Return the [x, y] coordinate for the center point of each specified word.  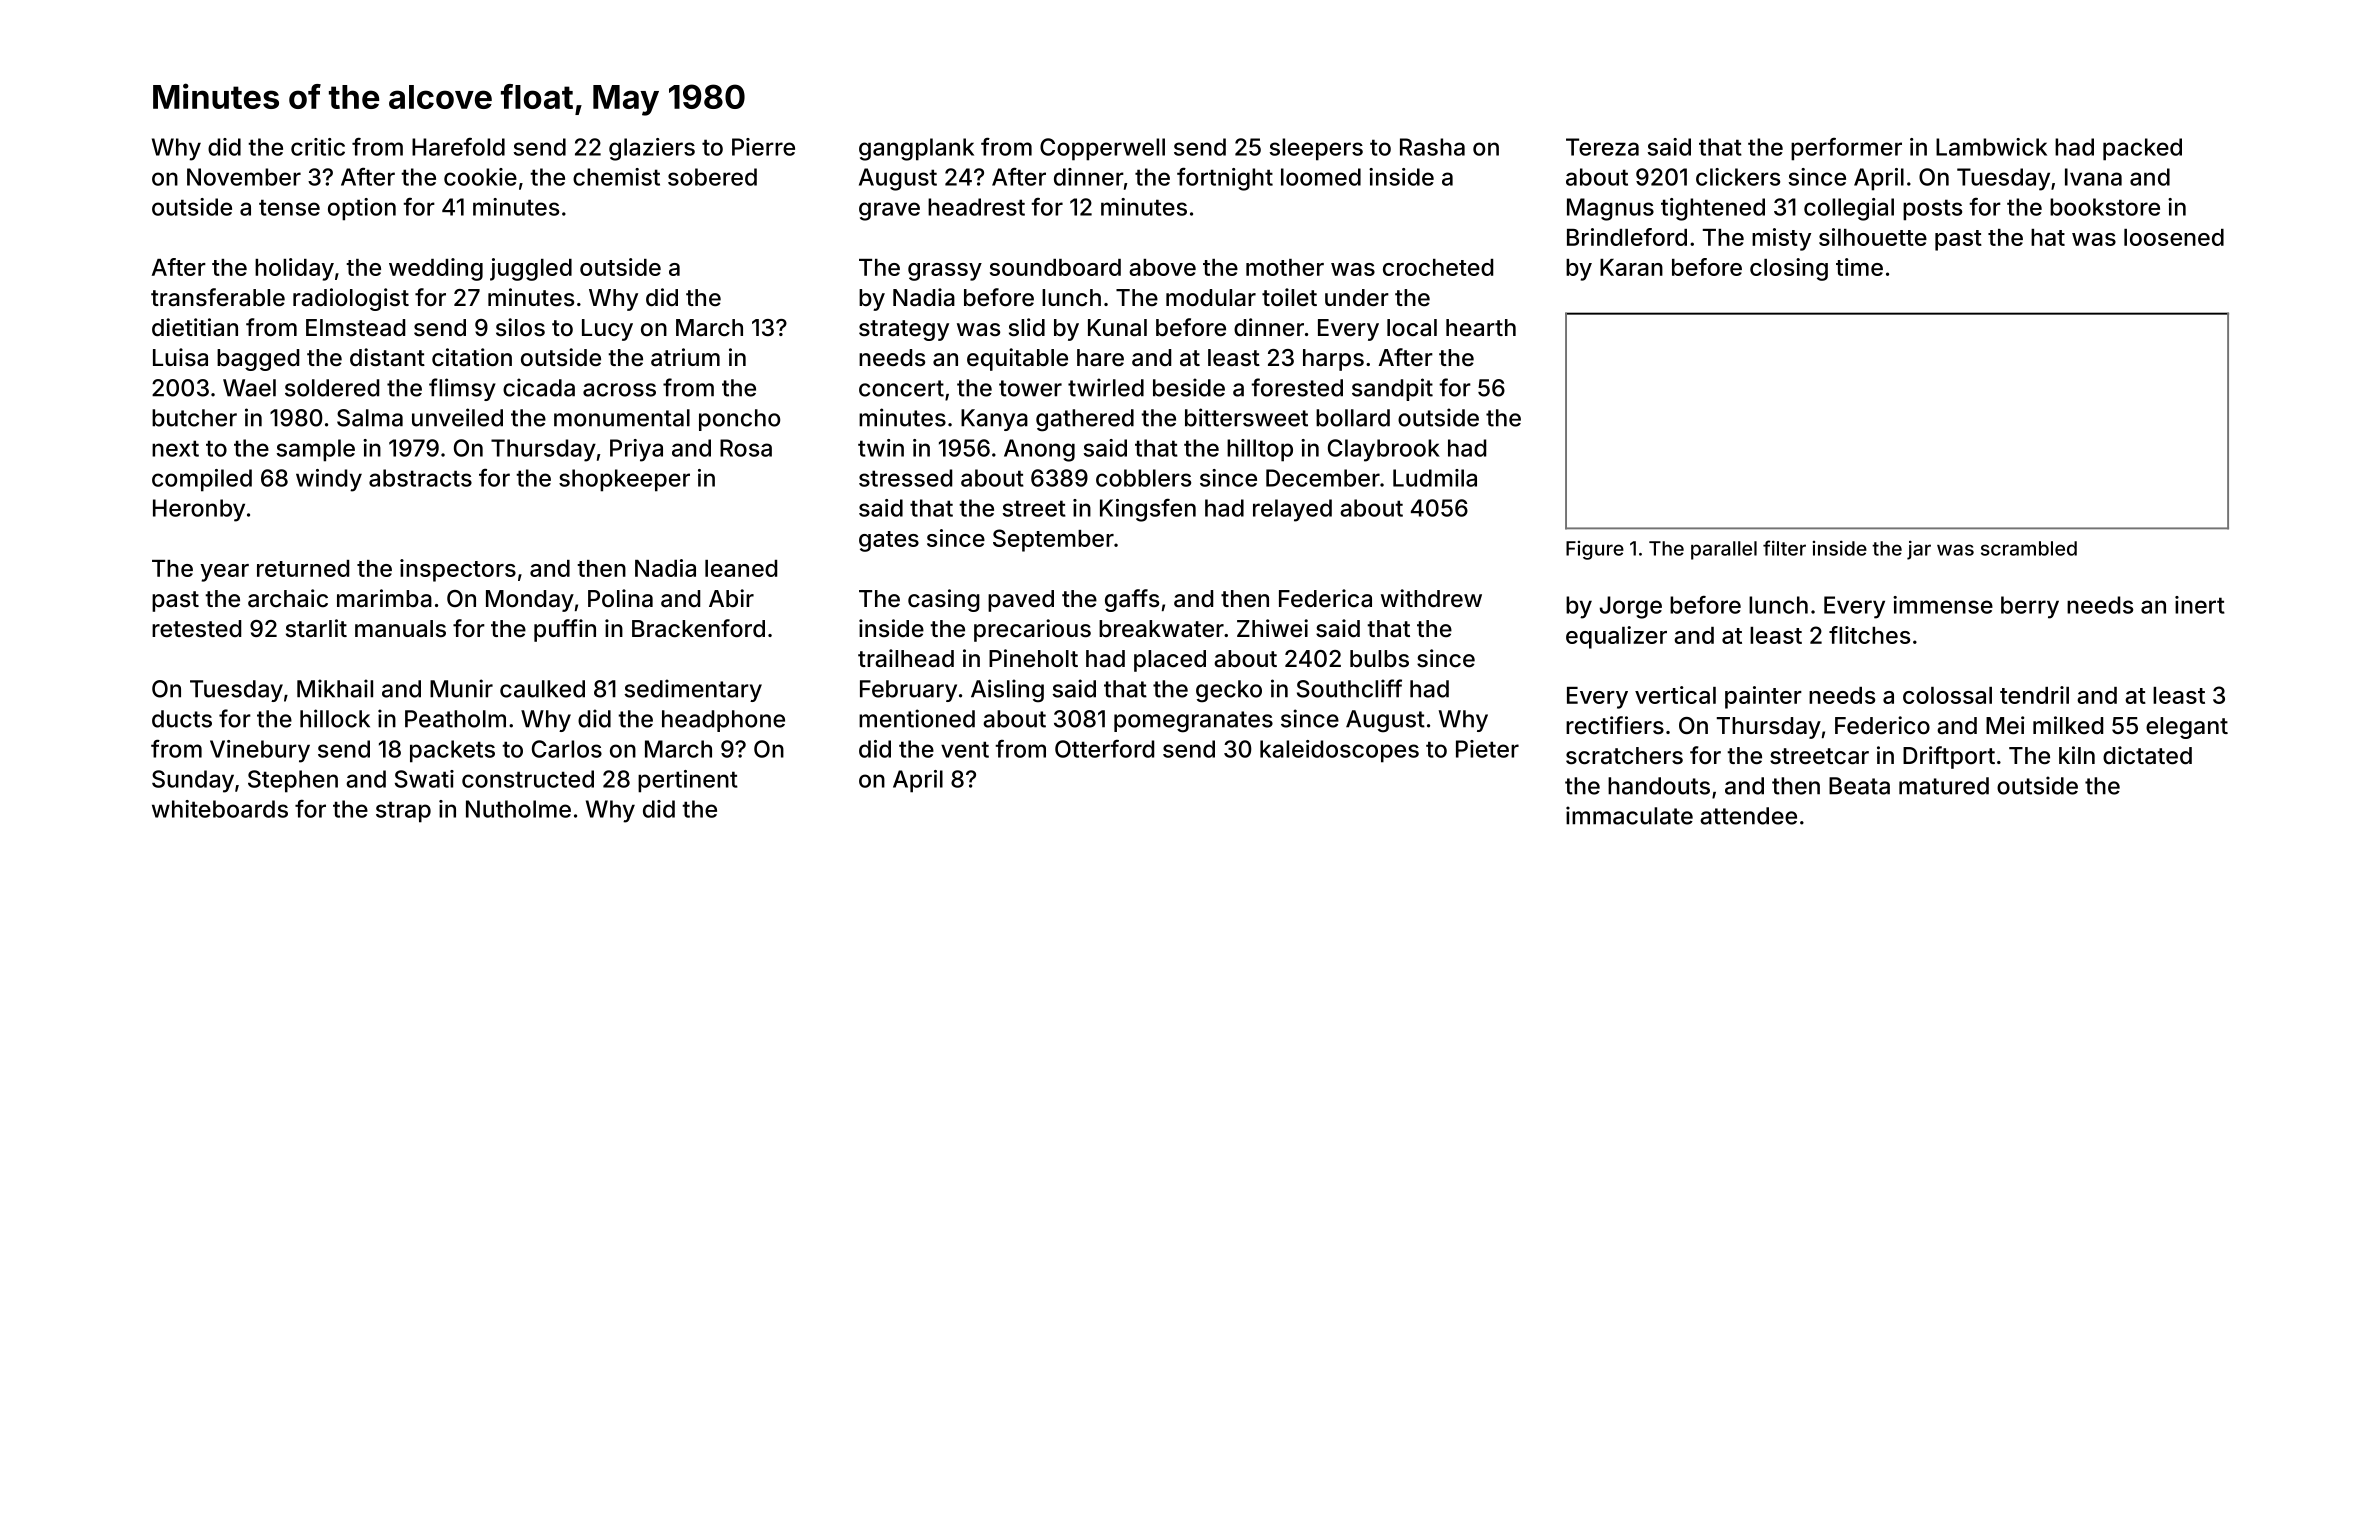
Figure [1595, 550]
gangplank [916, 149]
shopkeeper [624, 480]
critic [318, 147]
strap [403, 812]
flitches [1869, 635]
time [1859, 267]
